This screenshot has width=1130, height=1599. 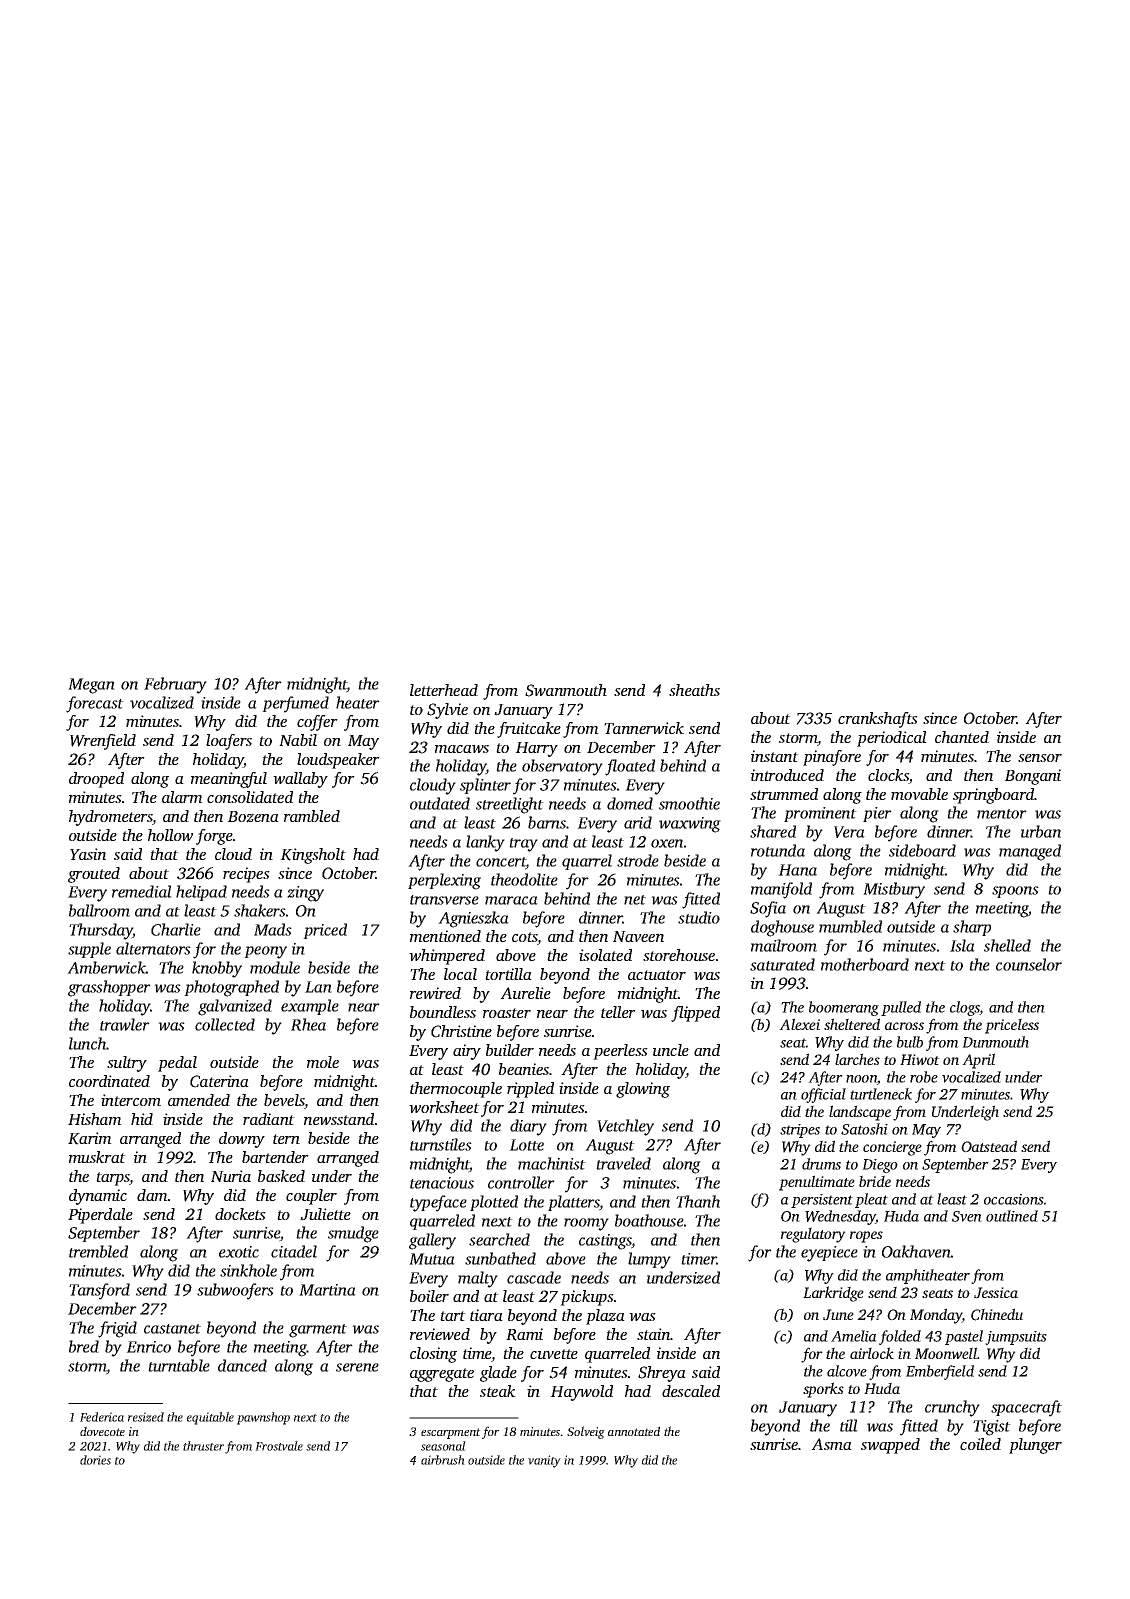 I want to click on sheaths, so click(x=694, y=690).
